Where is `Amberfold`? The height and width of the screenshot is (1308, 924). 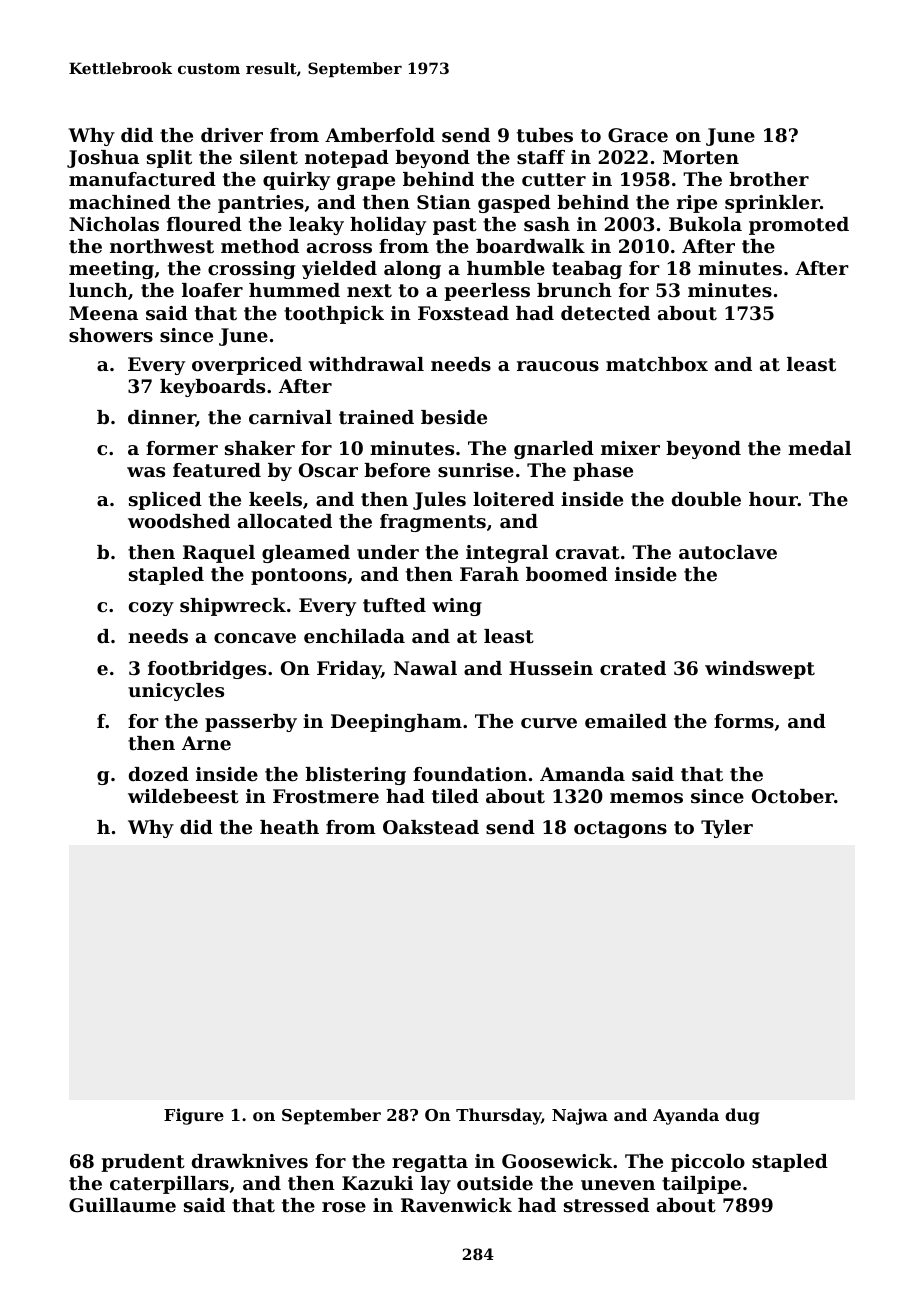 Amberfold is located at coordinates (380, 135).
